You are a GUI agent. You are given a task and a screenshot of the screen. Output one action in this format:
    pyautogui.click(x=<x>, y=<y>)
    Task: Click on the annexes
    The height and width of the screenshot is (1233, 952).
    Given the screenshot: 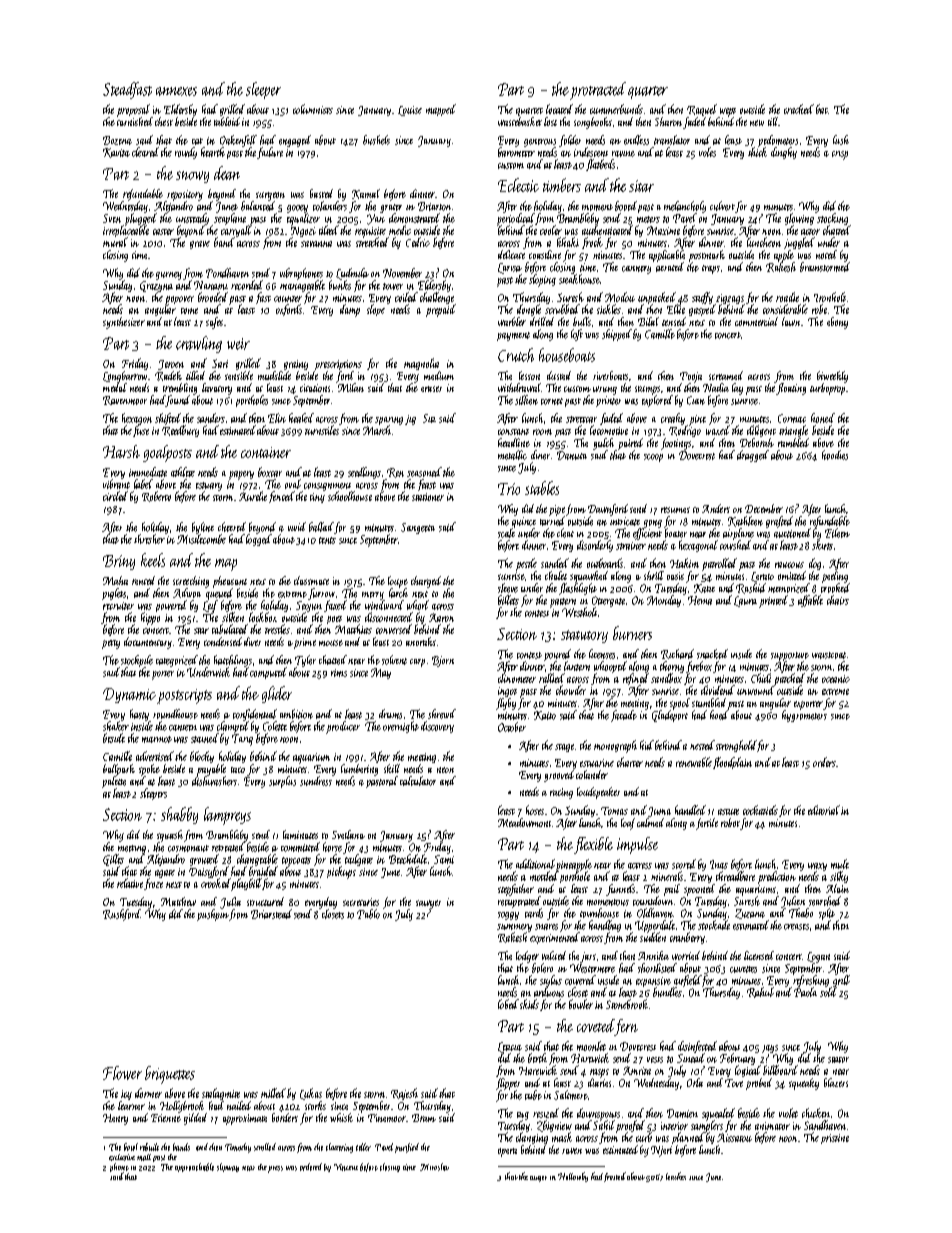 What is the action you would take?
    pyautogui.click(x=176, y=91)
